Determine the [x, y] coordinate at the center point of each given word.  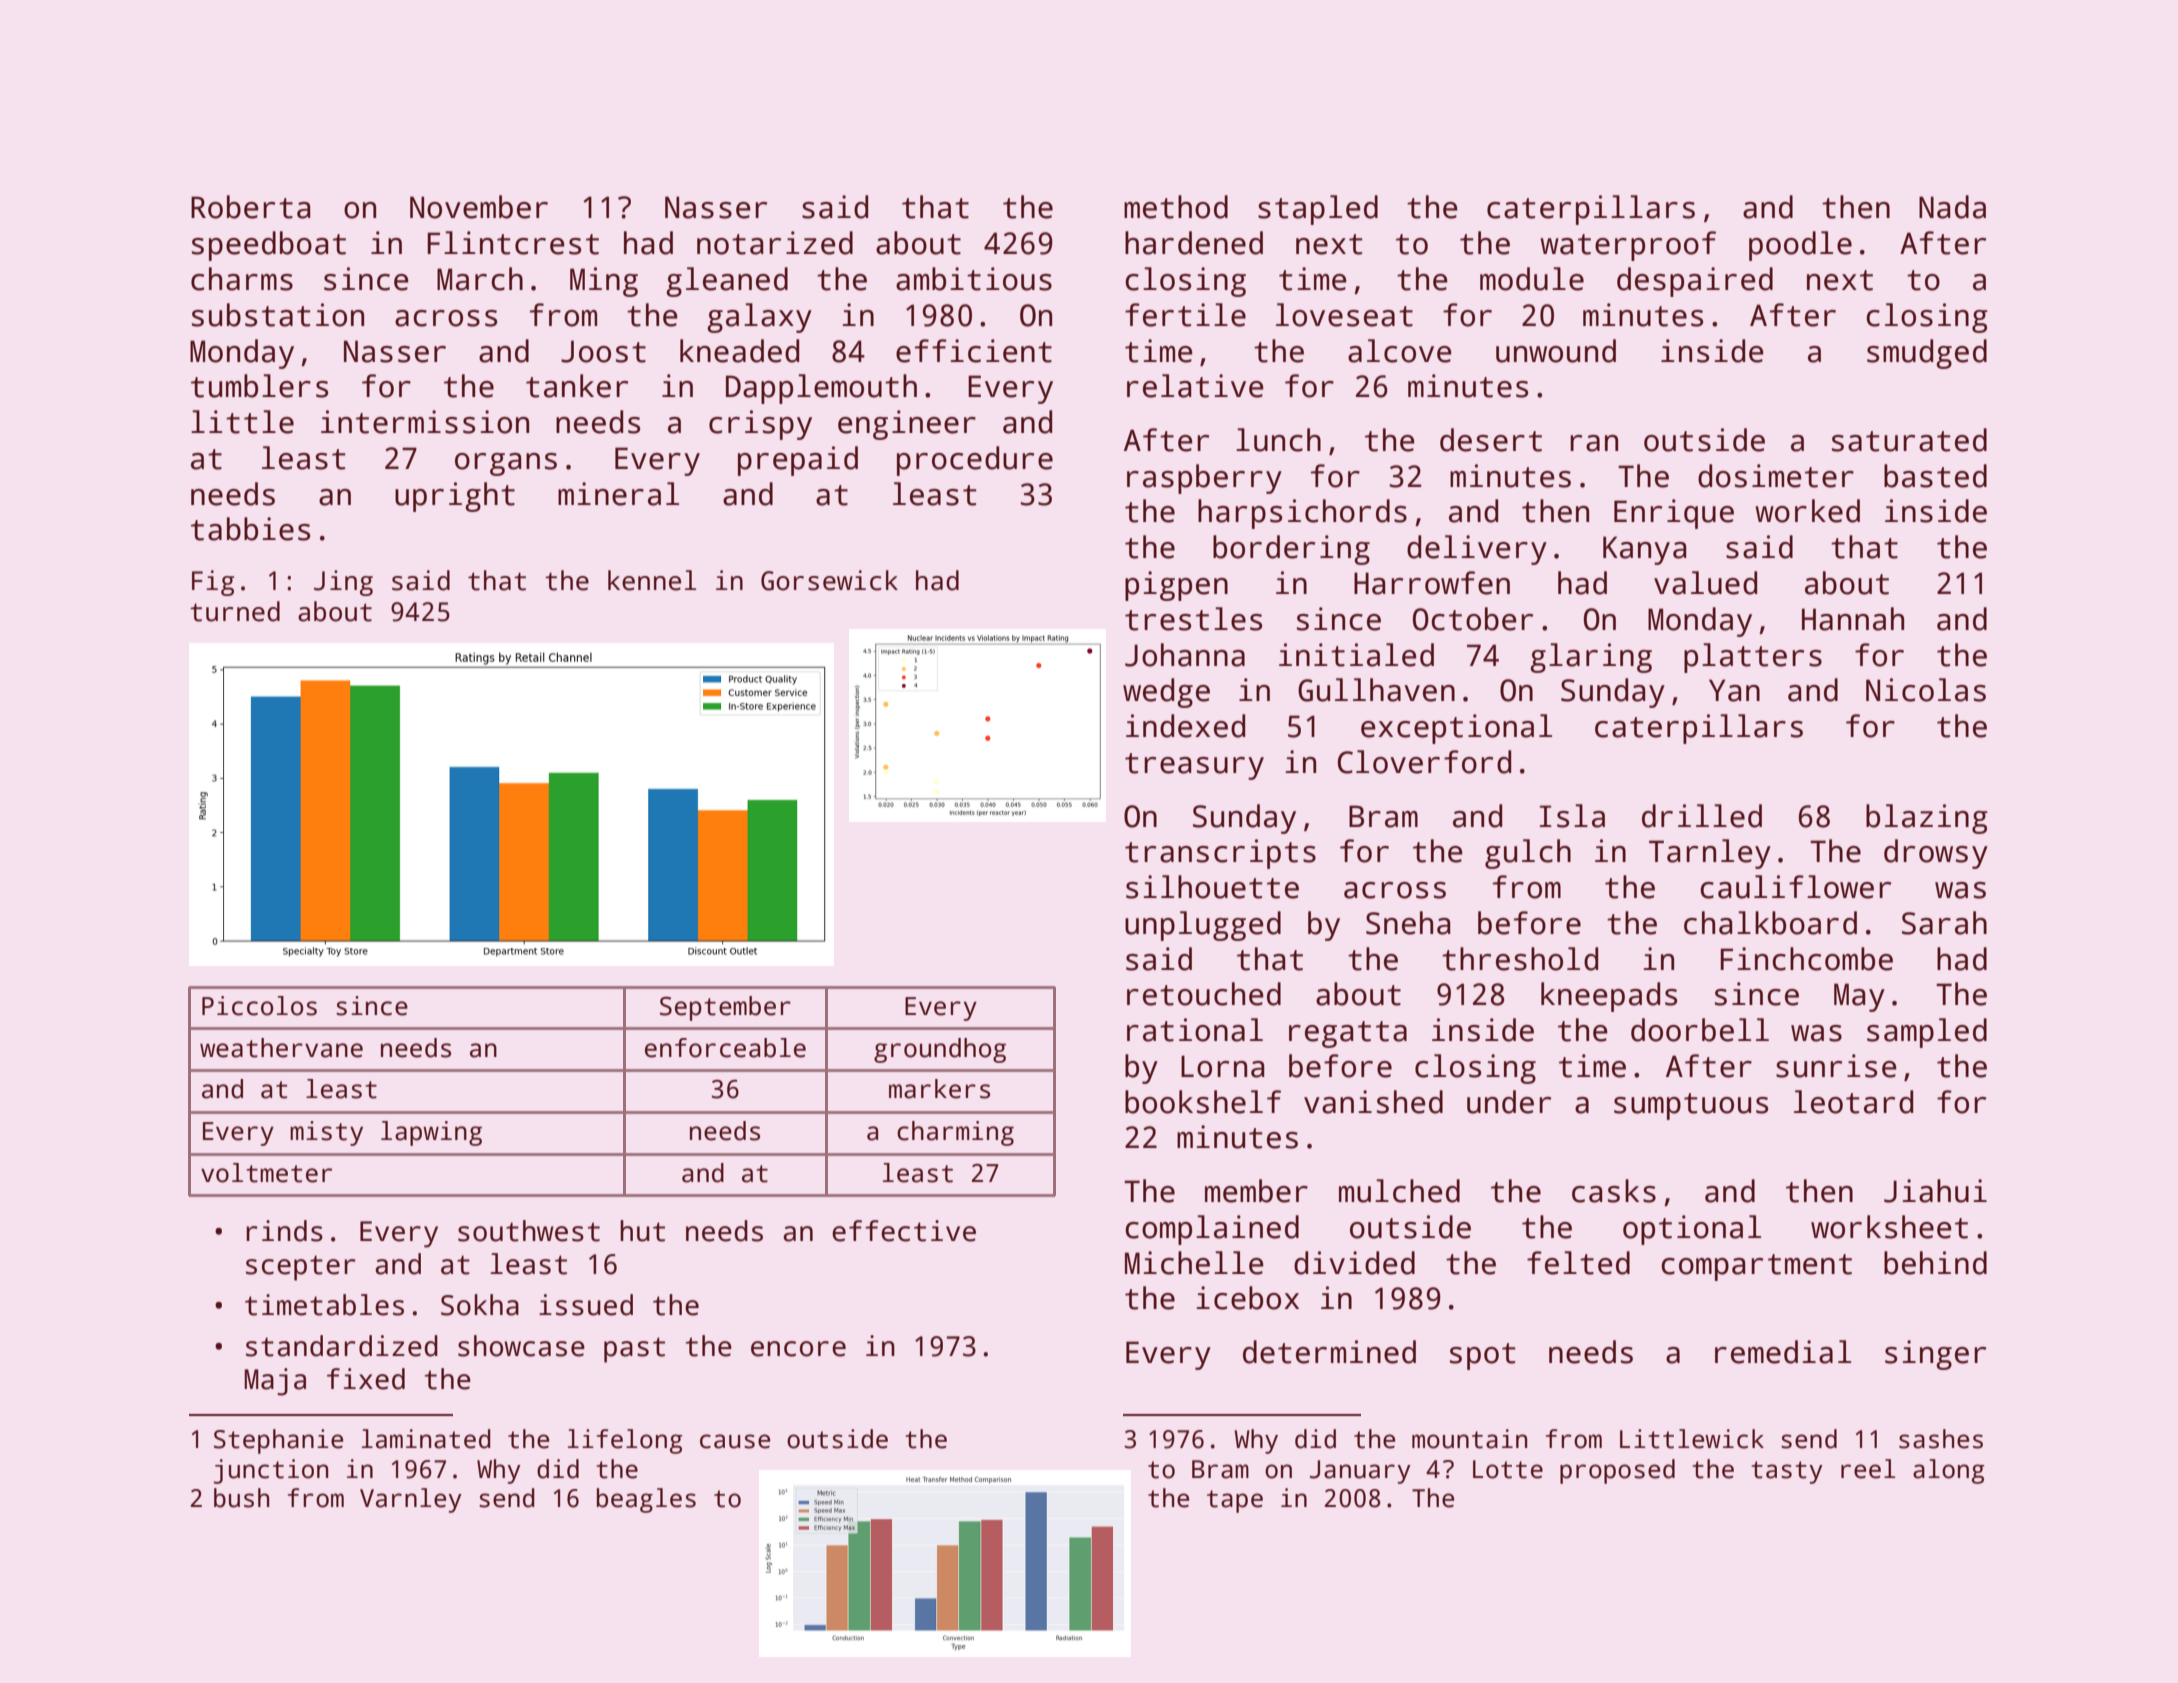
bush [241, 1498]
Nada [1952, 207]
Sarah [1944, 923]
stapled [1318, 210]
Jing [343, 583]
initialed [1356, 655]
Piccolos [259, 1006]
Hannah [1853, 619]
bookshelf [1203, 1102]
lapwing [431, 1133]
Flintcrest [513, 243]
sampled [1927, 1033]
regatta [1348, 1034]
